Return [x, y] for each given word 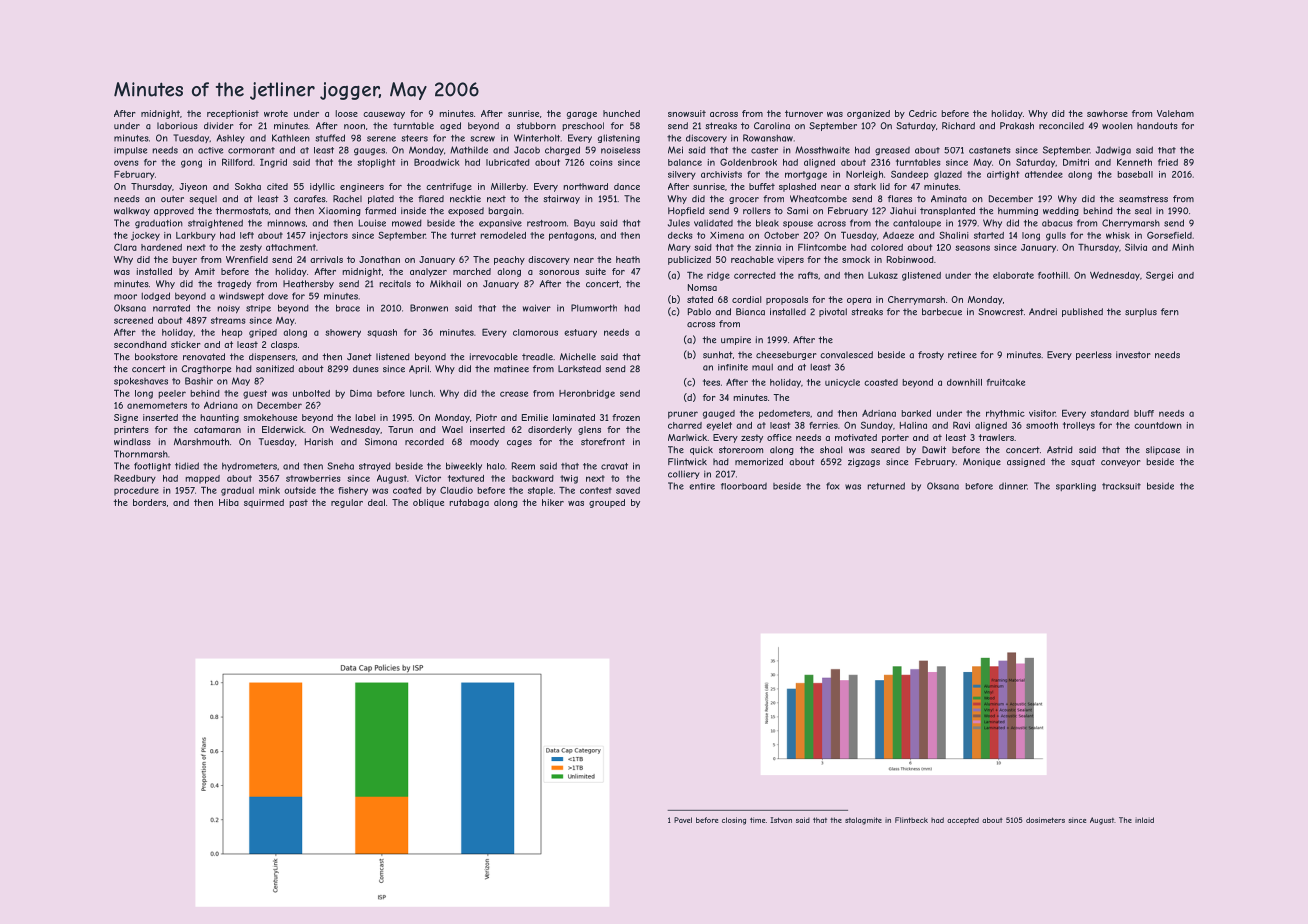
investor [1133, 355]
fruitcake [1006, 382]
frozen [626, 417]
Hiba [229, 502]
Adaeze [898, 235]
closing [734, 821]
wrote [276, 113]
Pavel [683, 820]
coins [601, 162]
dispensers [272, 357]
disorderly [550, 430]
